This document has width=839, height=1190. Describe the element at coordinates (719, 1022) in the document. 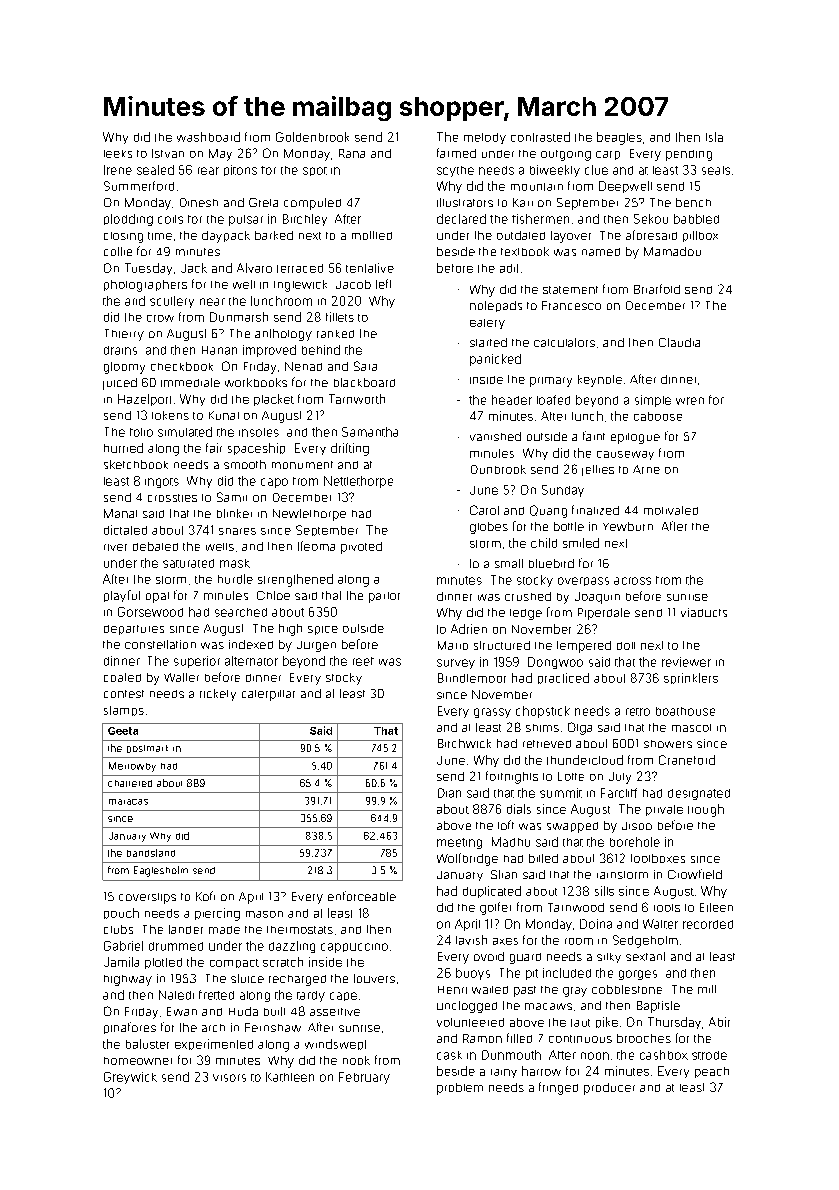

I see `Abir` at that location.
